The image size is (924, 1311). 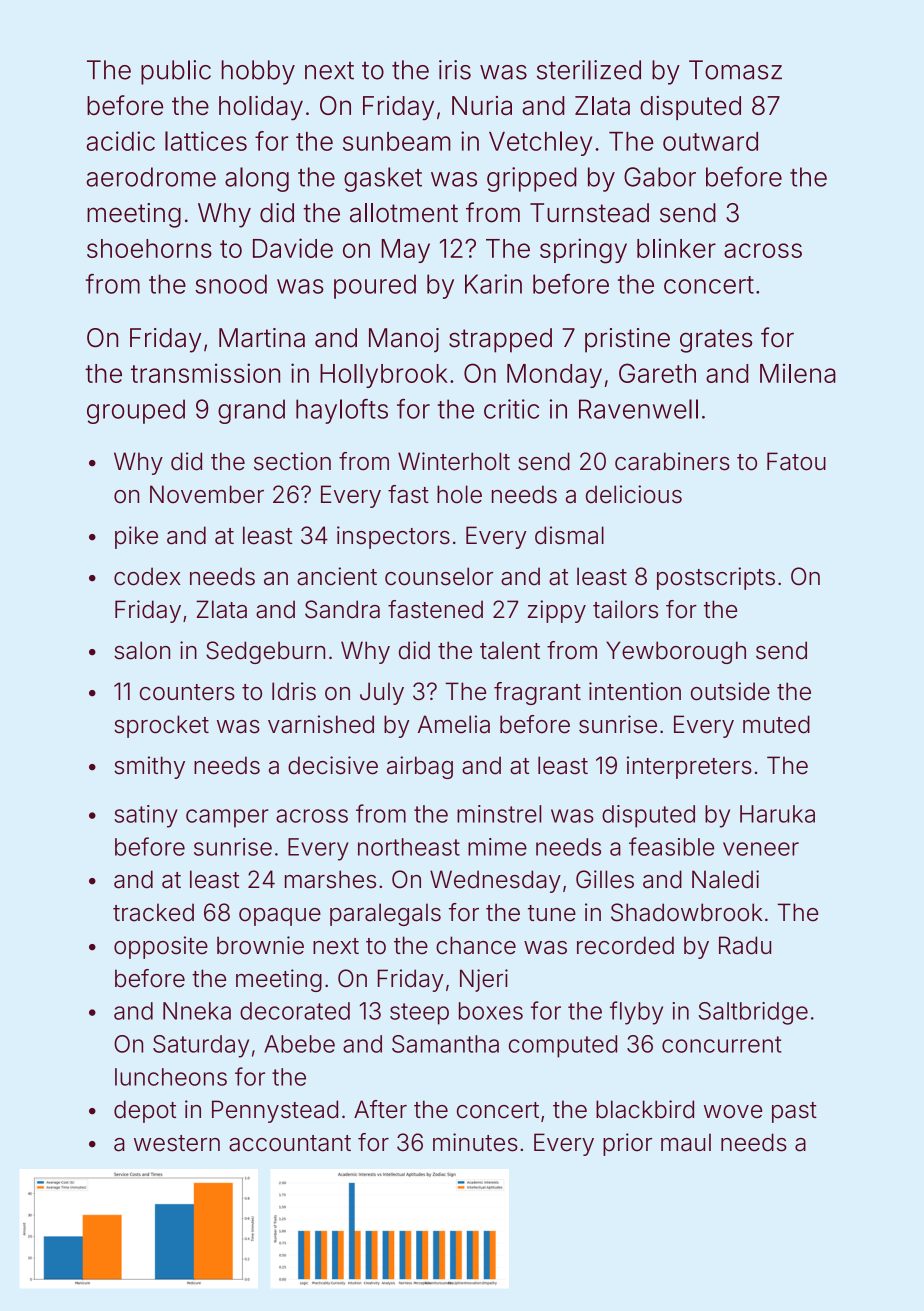 I want to click on depot, so click(x=145, y=1111).
